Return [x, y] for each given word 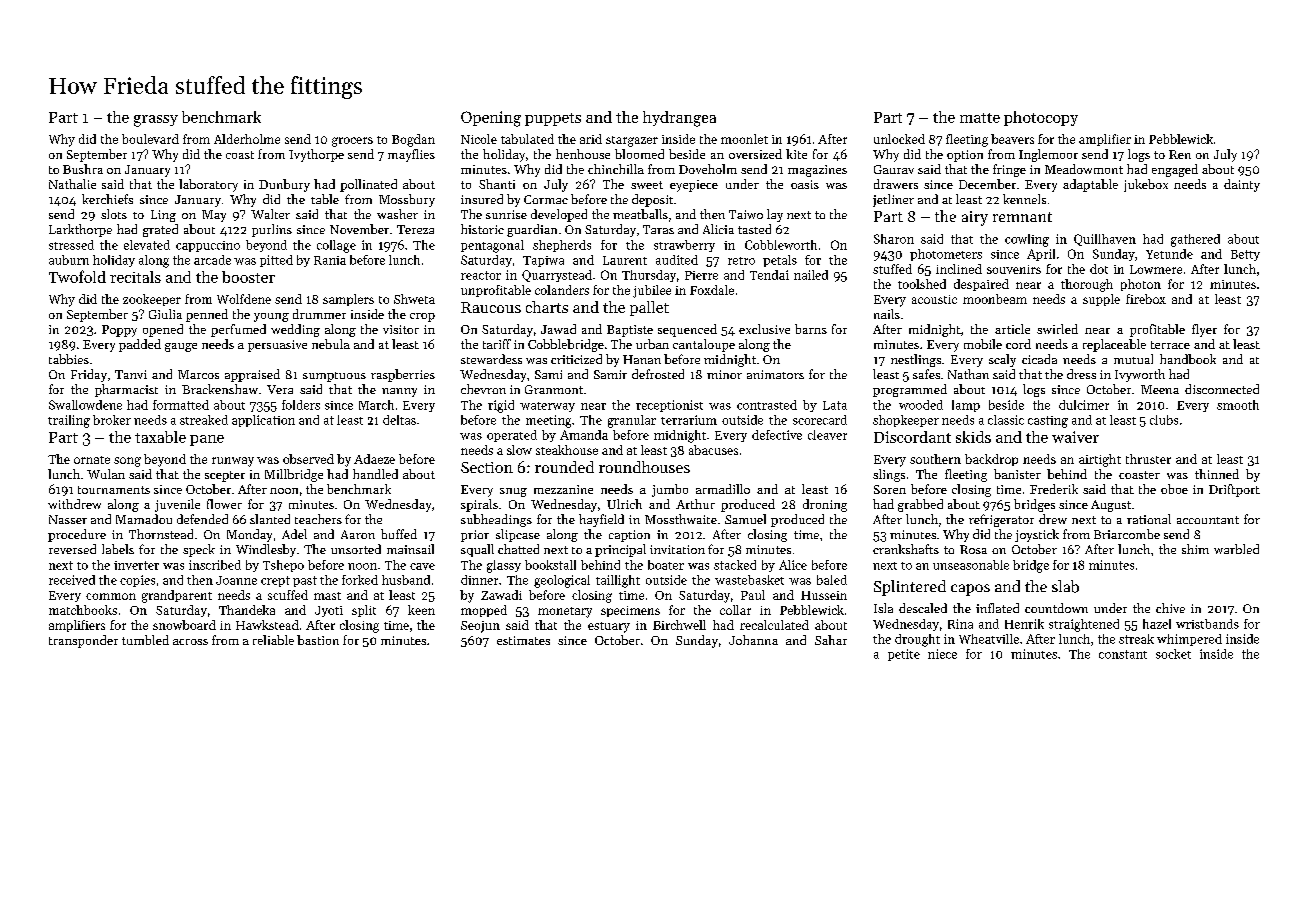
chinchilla [616, 169]
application [263, 421]
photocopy [1041, 118]
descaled [923, 608]
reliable [273, 640]
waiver [1075, 437]
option [965, 156]
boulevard [150, 139]
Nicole [479, 139]
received [72, 580]
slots [114, 214]
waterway [547, 407]
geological [562, 581]
